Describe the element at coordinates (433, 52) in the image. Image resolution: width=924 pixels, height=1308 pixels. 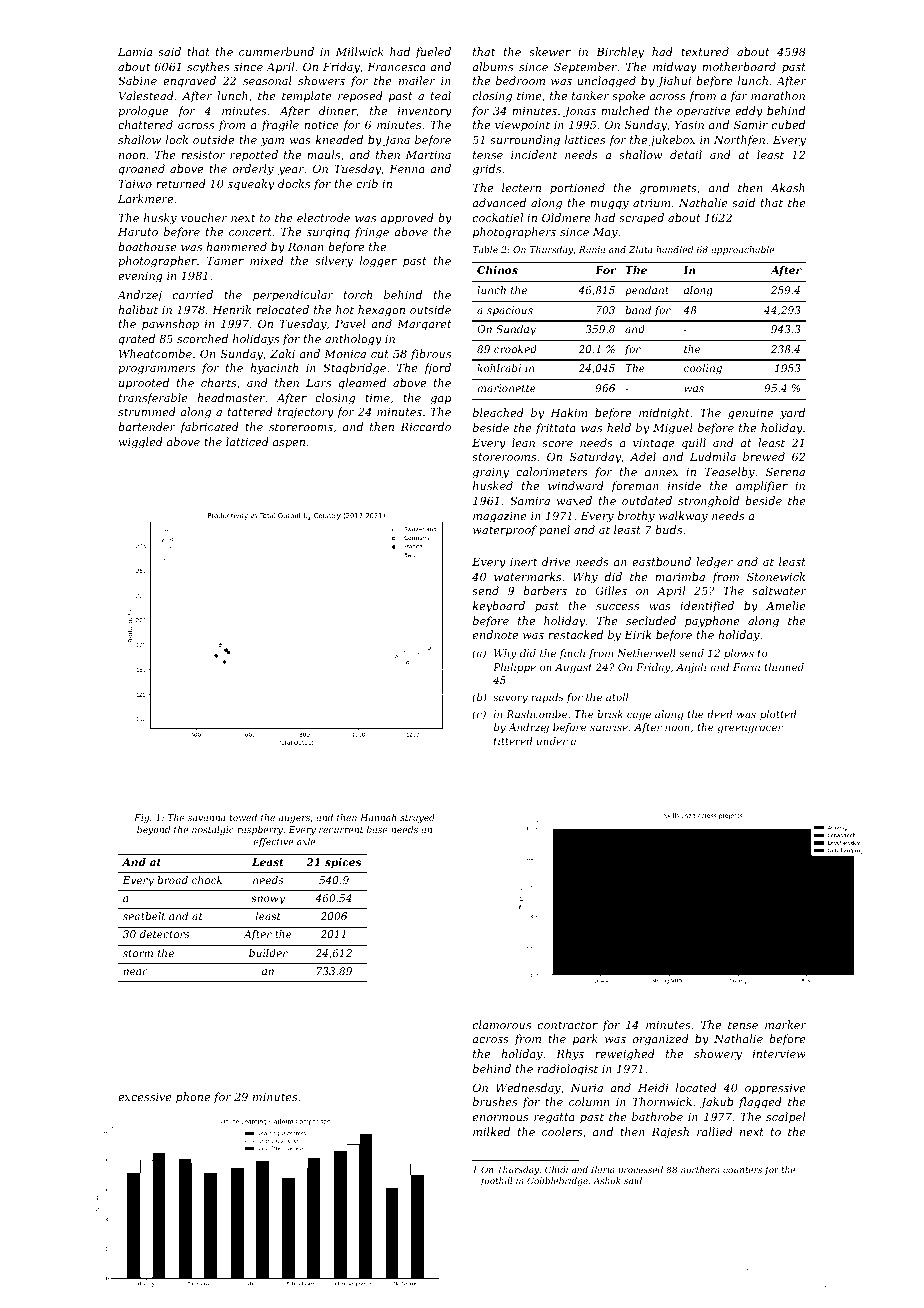
I see `fueled` at that location.
